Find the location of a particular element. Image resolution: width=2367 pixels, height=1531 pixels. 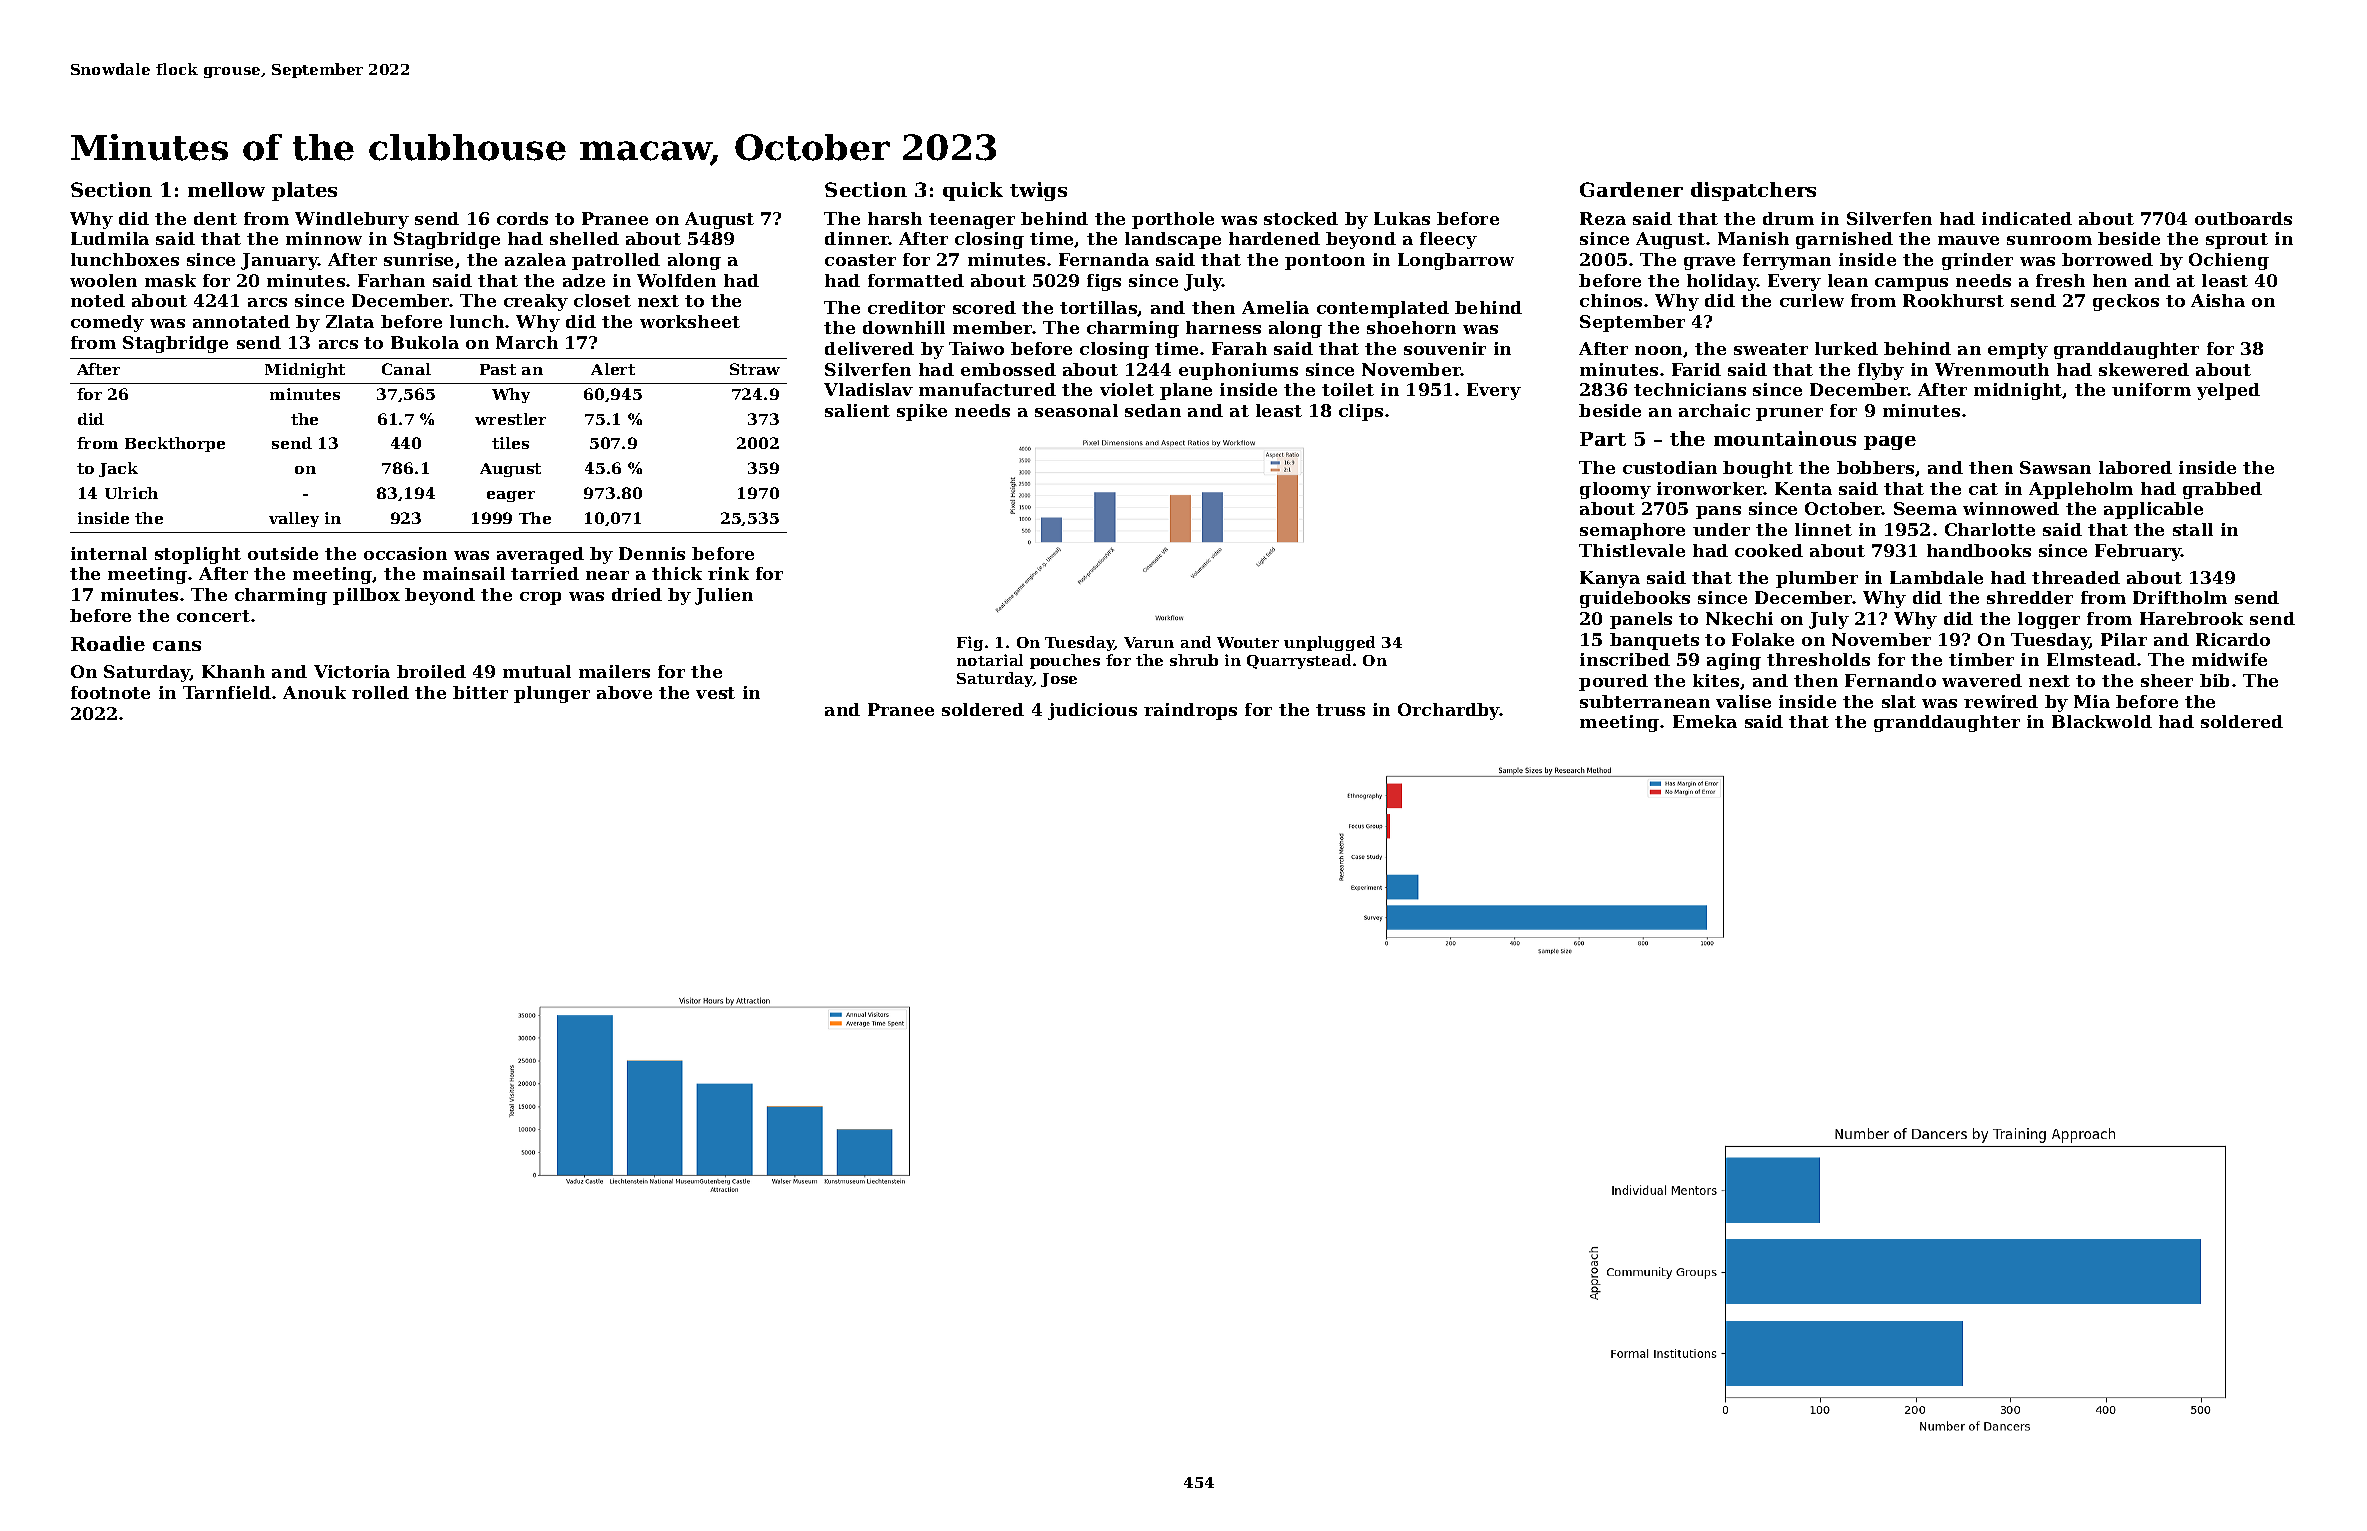

wrestler is located at coordinates (510, 419).
